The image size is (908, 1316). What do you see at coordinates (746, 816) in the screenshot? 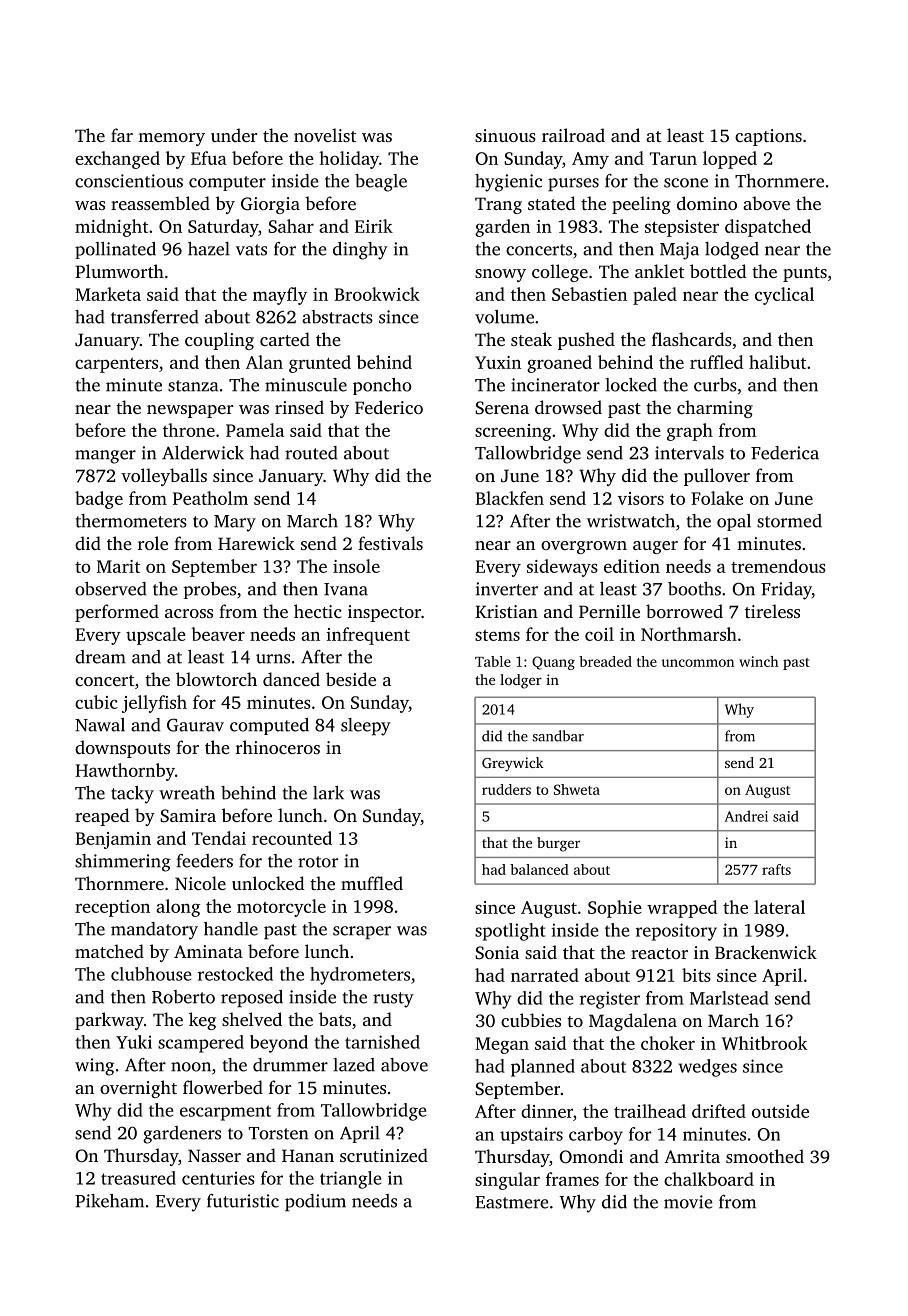
I see `Andrei` at bounding box center [746, 816].
